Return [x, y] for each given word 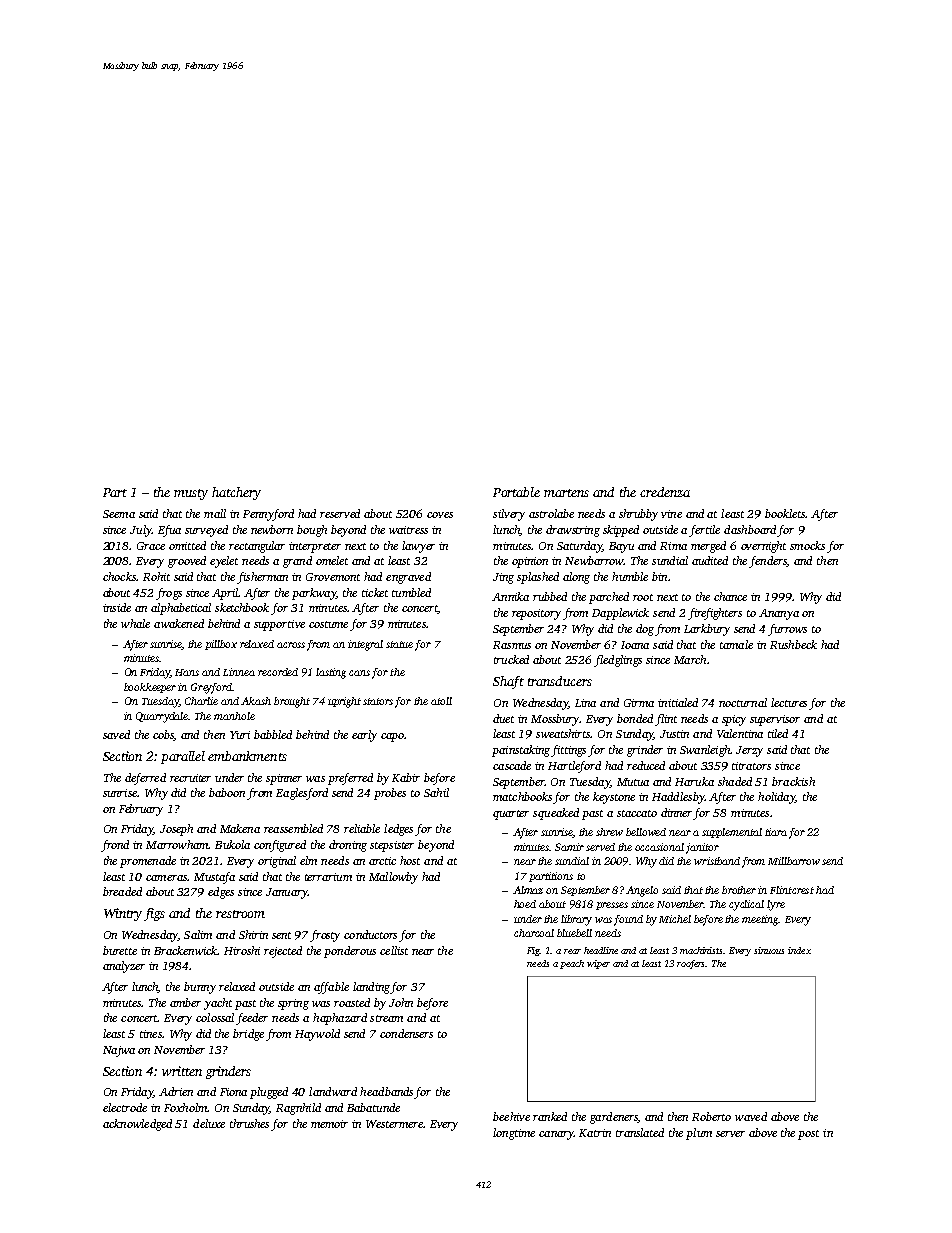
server [730, 1134]
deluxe [209, 1123]
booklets [785, 513]
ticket [375, 592]
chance [730, 596]
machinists [701, 950]
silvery [509, 515]
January [287, 893]
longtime [514, 1134]
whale [135, 623]
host [410, 860]
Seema [119, 514]
